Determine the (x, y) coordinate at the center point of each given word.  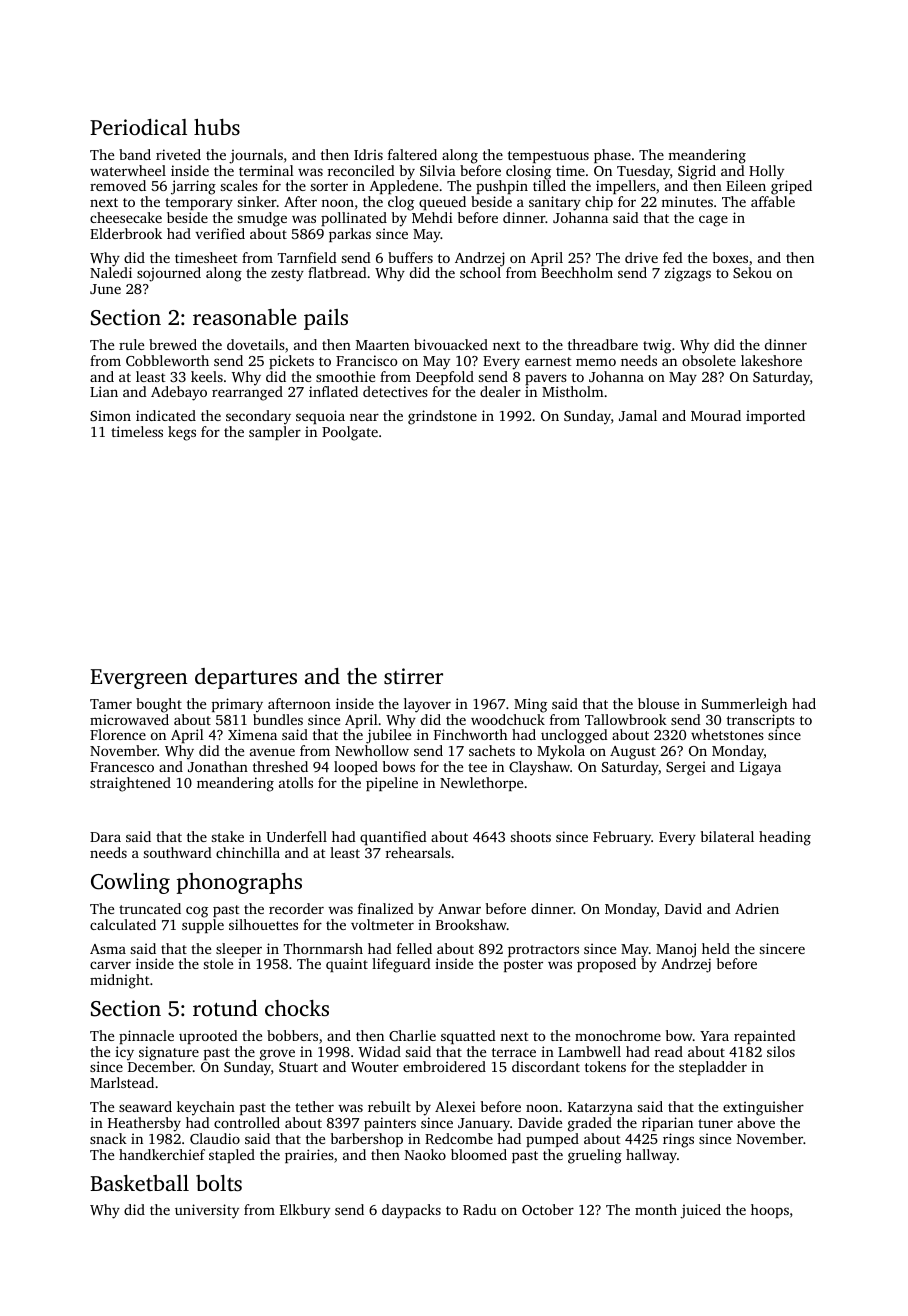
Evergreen (139, 679)
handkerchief (162, 1154)
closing (528, 172)
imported (775, 417)
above (756, 1122)
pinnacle (146, 1037)
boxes (730, 257)
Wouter (375, 1067)
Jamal (638, 415)
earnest (548, 361)
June (105, 289)
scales (239, 185)
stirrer (413, 676)
